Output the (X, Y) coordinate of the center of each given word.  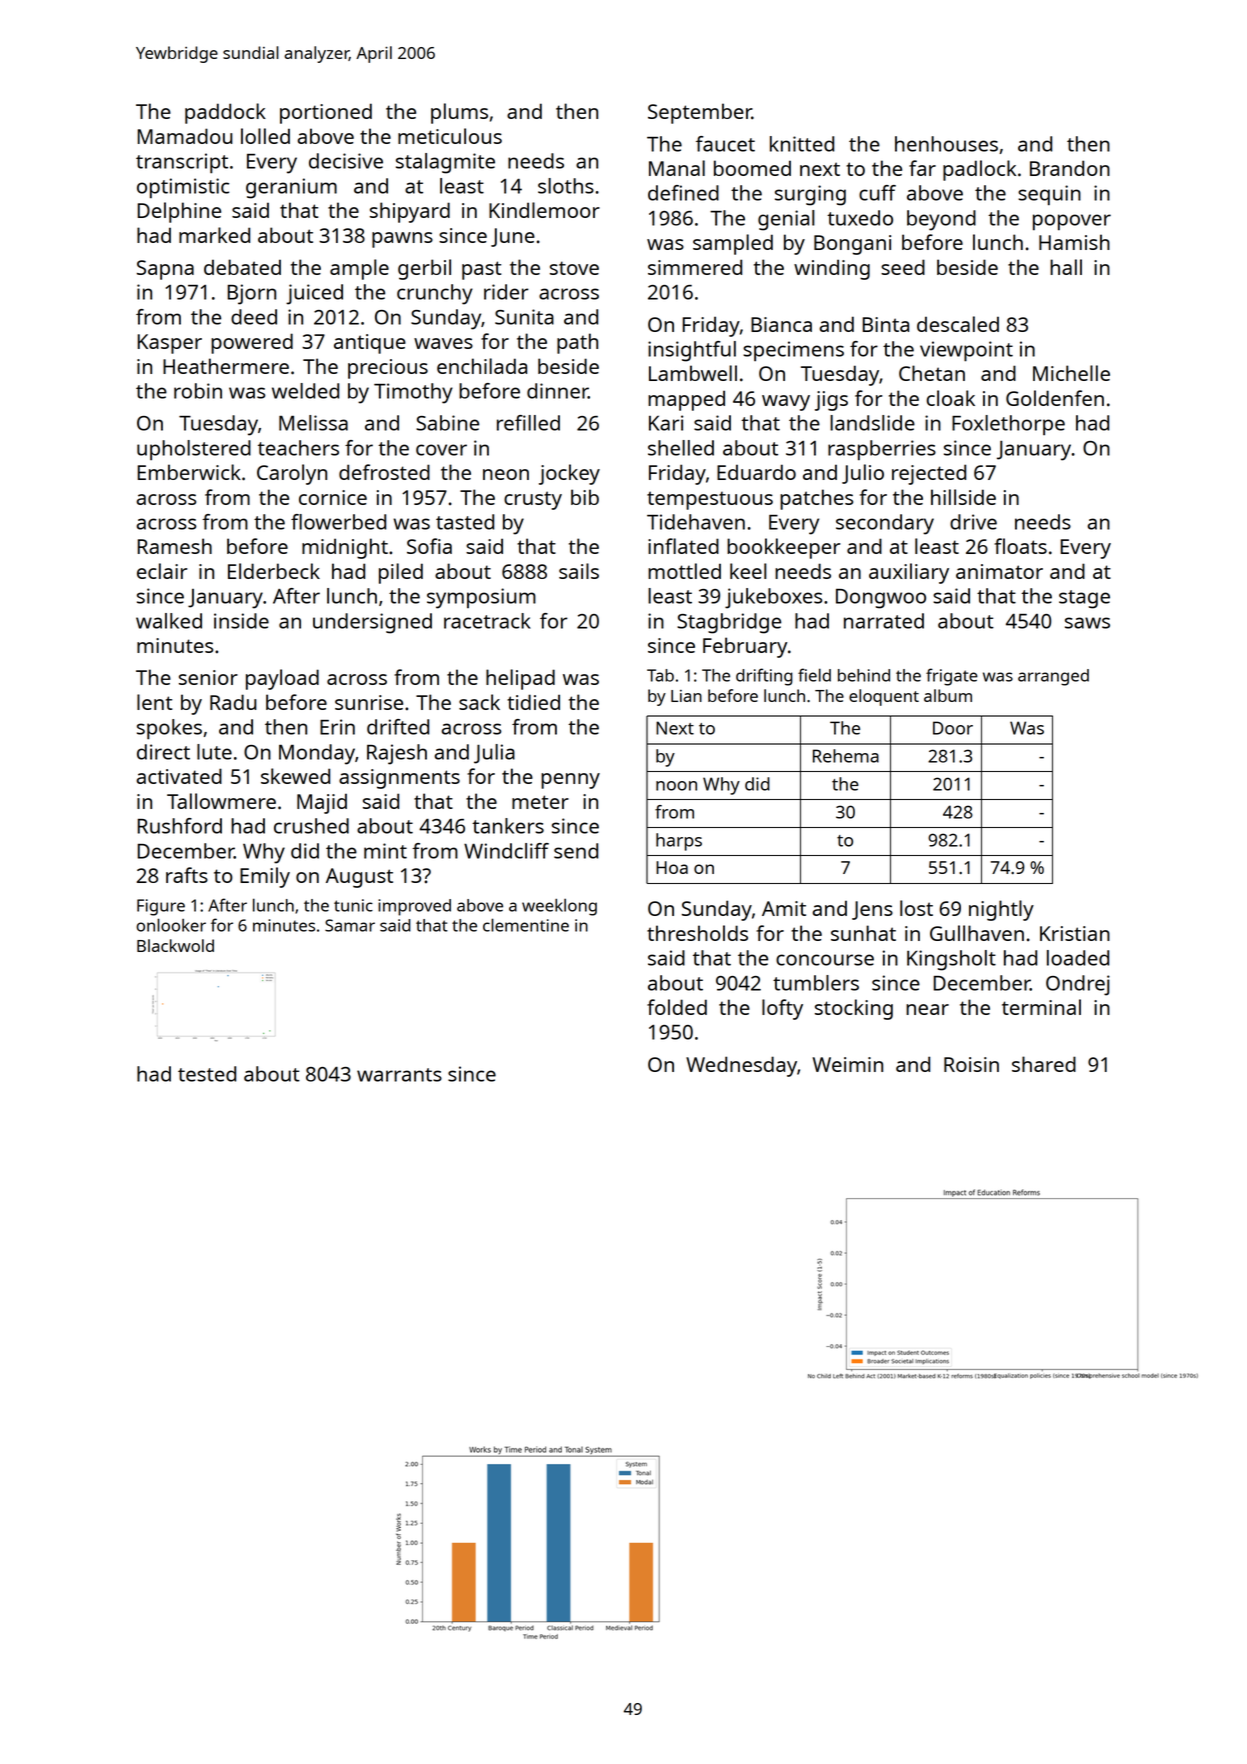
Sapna (165, 270)
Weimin (848, 1064)
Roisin (971, 1064)
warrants (399, 1075)
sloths (566, 186)
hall (1066, 267)
